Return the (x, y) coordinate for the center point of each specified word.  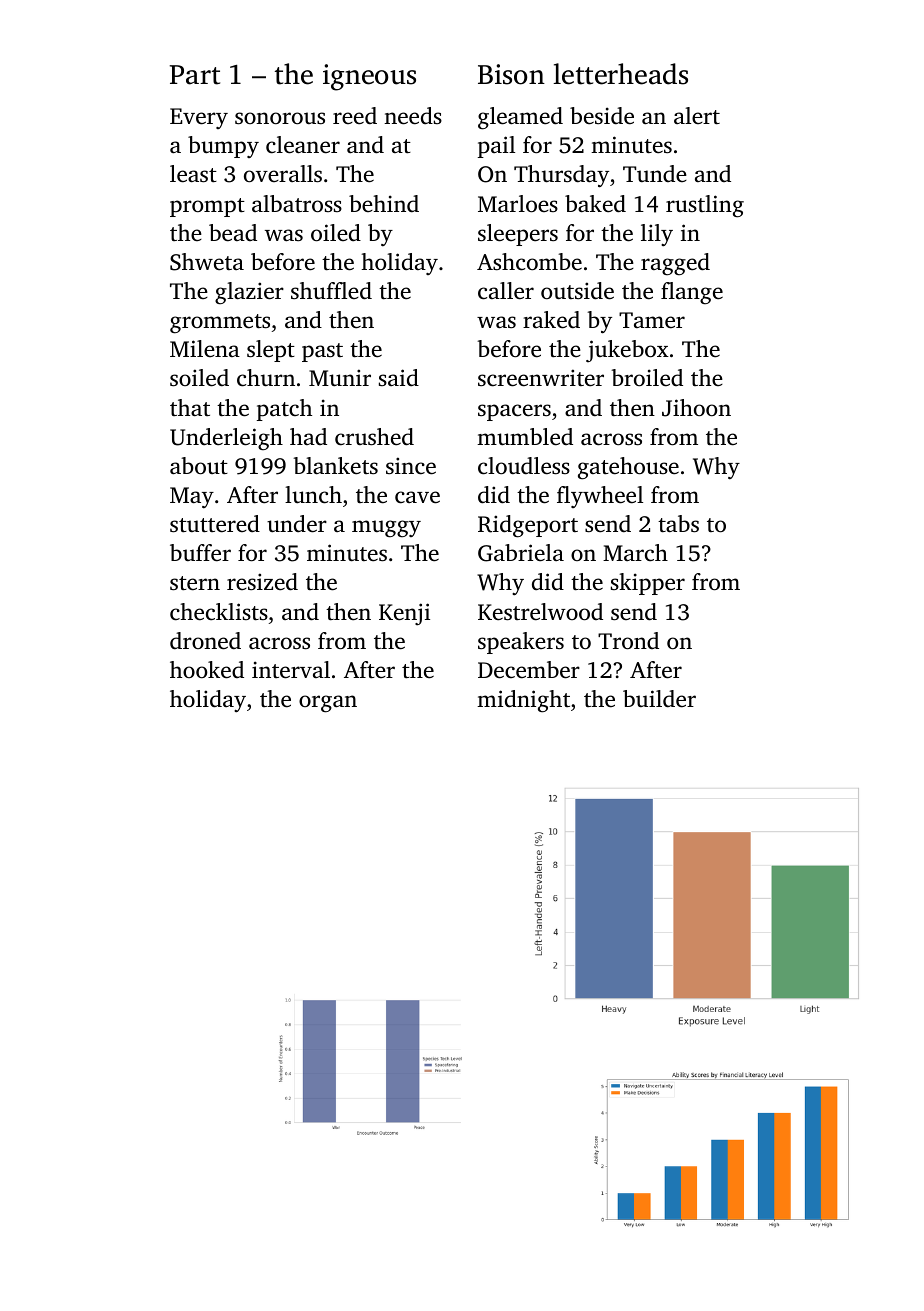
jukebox (627, 351)
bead (233, 233)
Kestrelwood (540, 612)
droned (205, 641)
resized (262, 582)
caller (506, 291)
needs (413, 116)
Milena (205, 348)
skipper (648, 584)
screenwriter (541, 378)
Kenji (404, 614)
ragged (675, 264)
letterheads (620, 74)
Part (195, 75)
